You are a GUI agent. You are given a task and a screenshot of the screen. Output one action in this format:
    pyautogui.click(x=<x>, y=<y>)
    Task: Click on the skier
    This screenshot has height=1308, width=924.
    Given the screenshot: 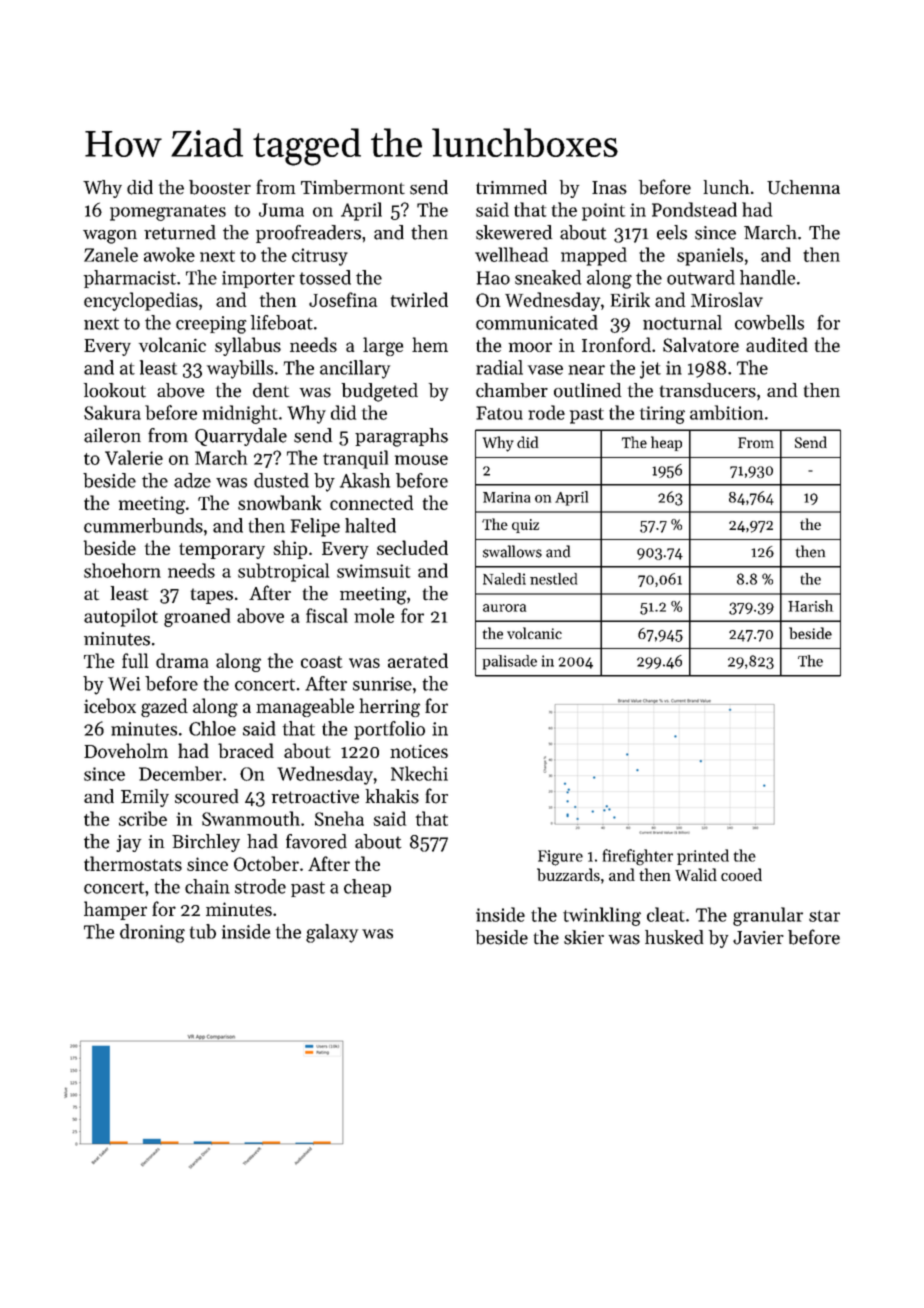 What is the action you would take?
    pyautogui.click(x=584, y=937)
